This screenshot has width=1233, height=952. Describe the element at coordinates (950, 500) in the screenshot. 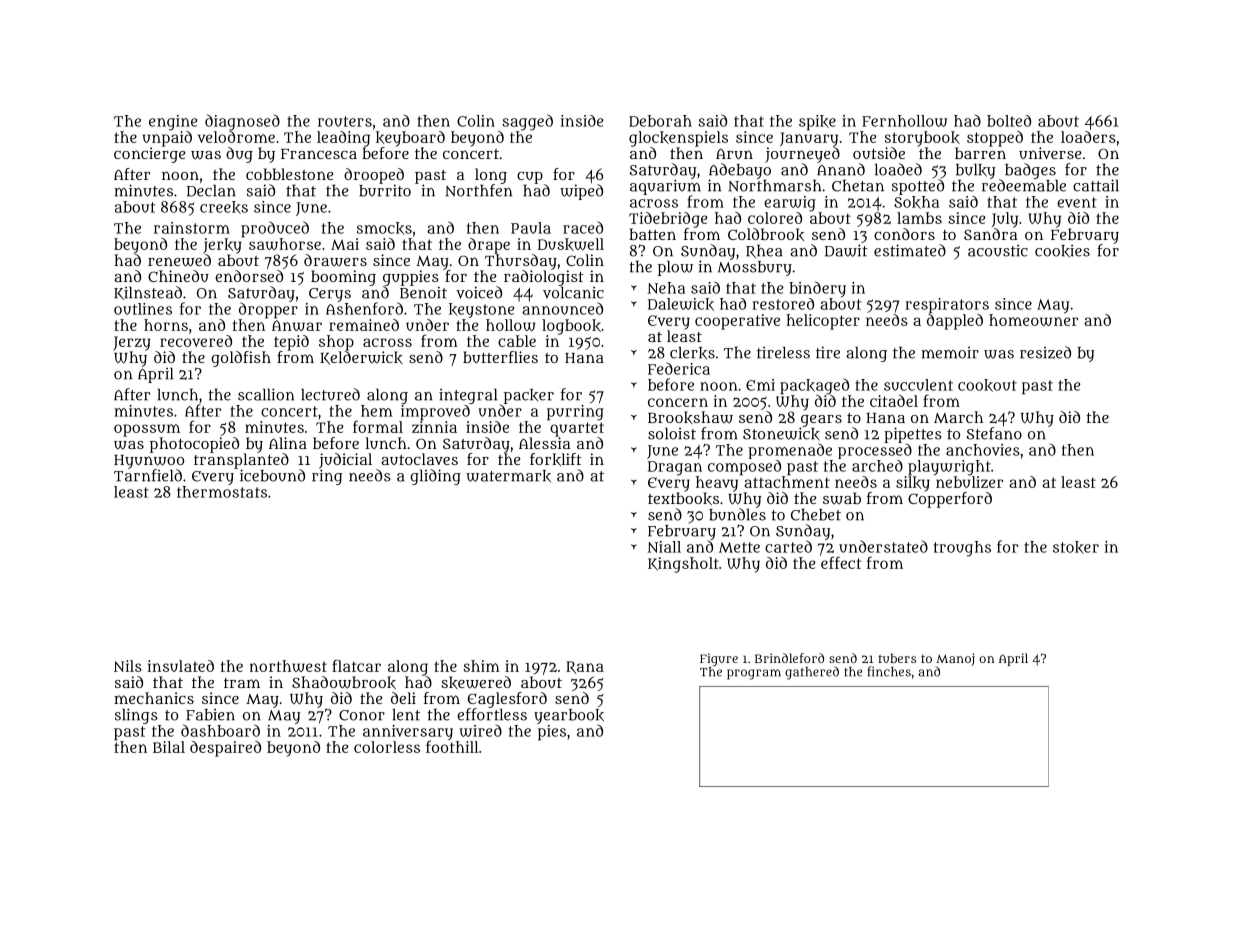

I see `Copperford` at that location.
